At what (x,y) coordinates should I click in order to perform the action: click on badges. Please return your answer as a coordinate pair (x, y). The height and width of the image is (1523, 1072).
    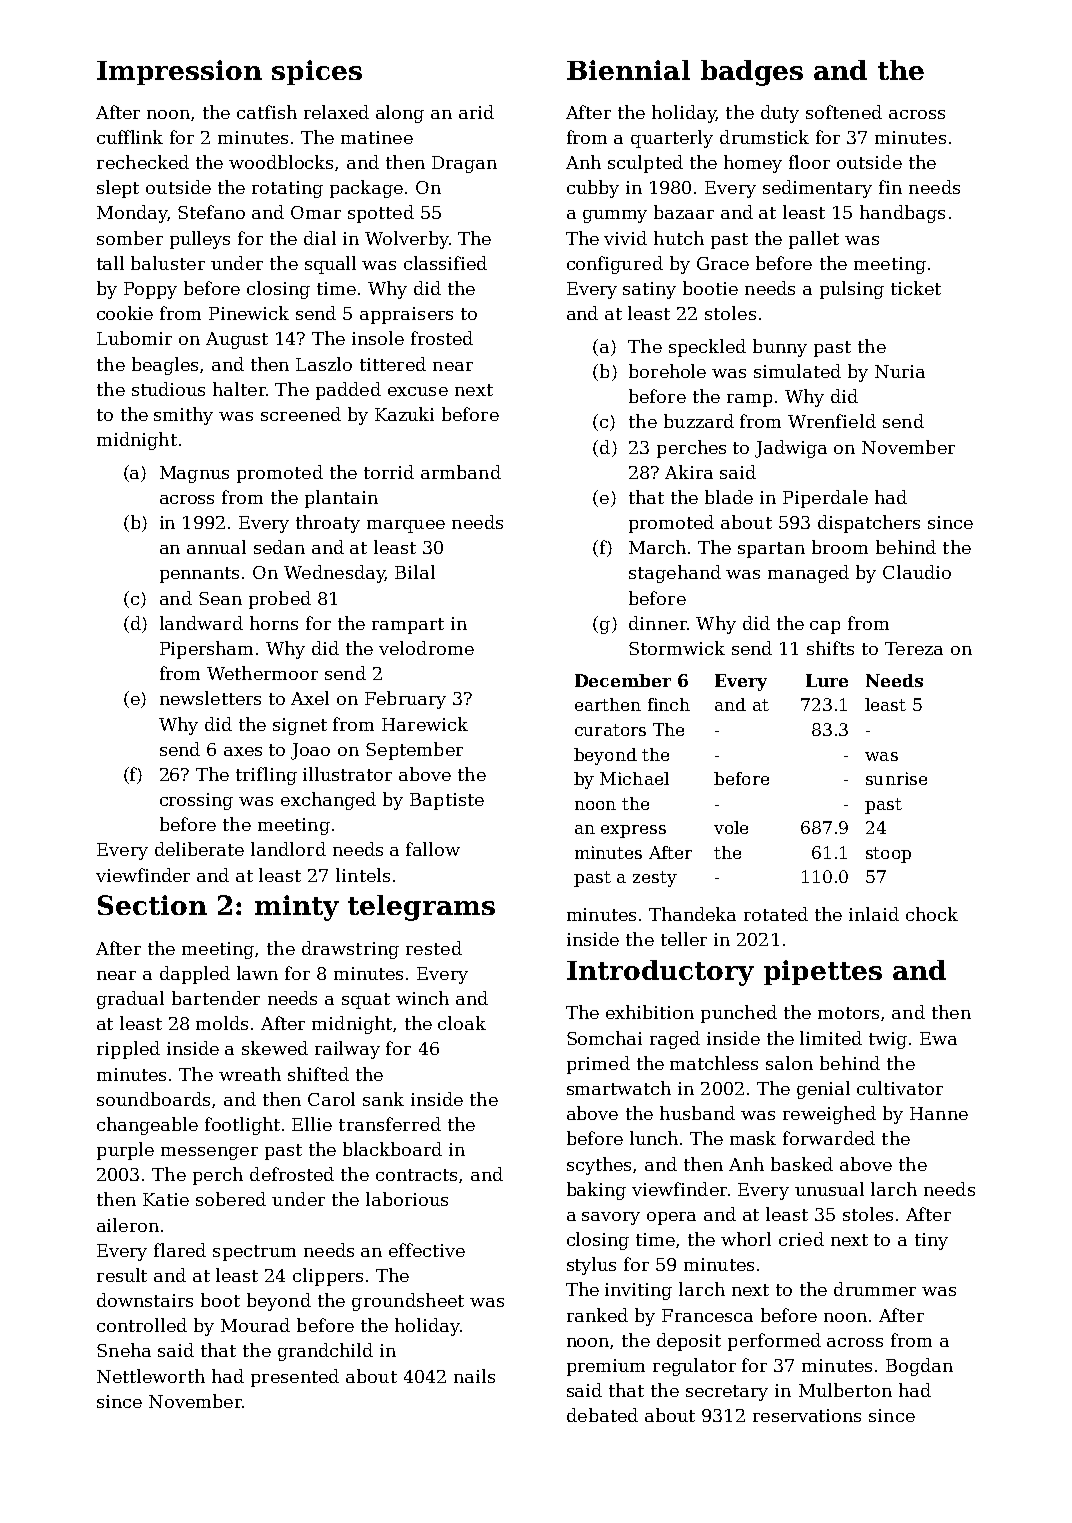
    Looking at the image, I should click on (752, 73).
